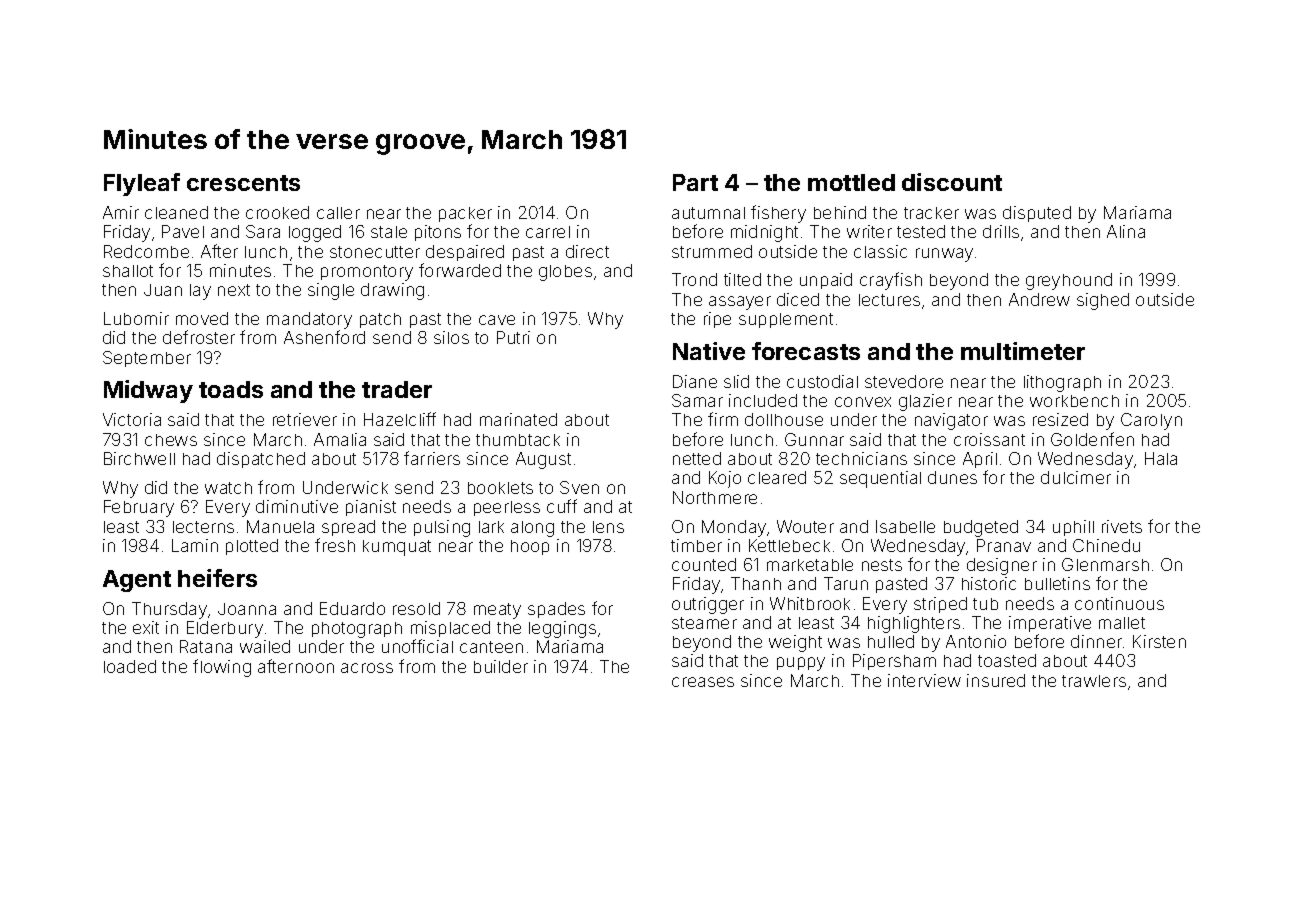  Describe the element at coordinates (497, 320) in the document. I see `cave` at that location.
